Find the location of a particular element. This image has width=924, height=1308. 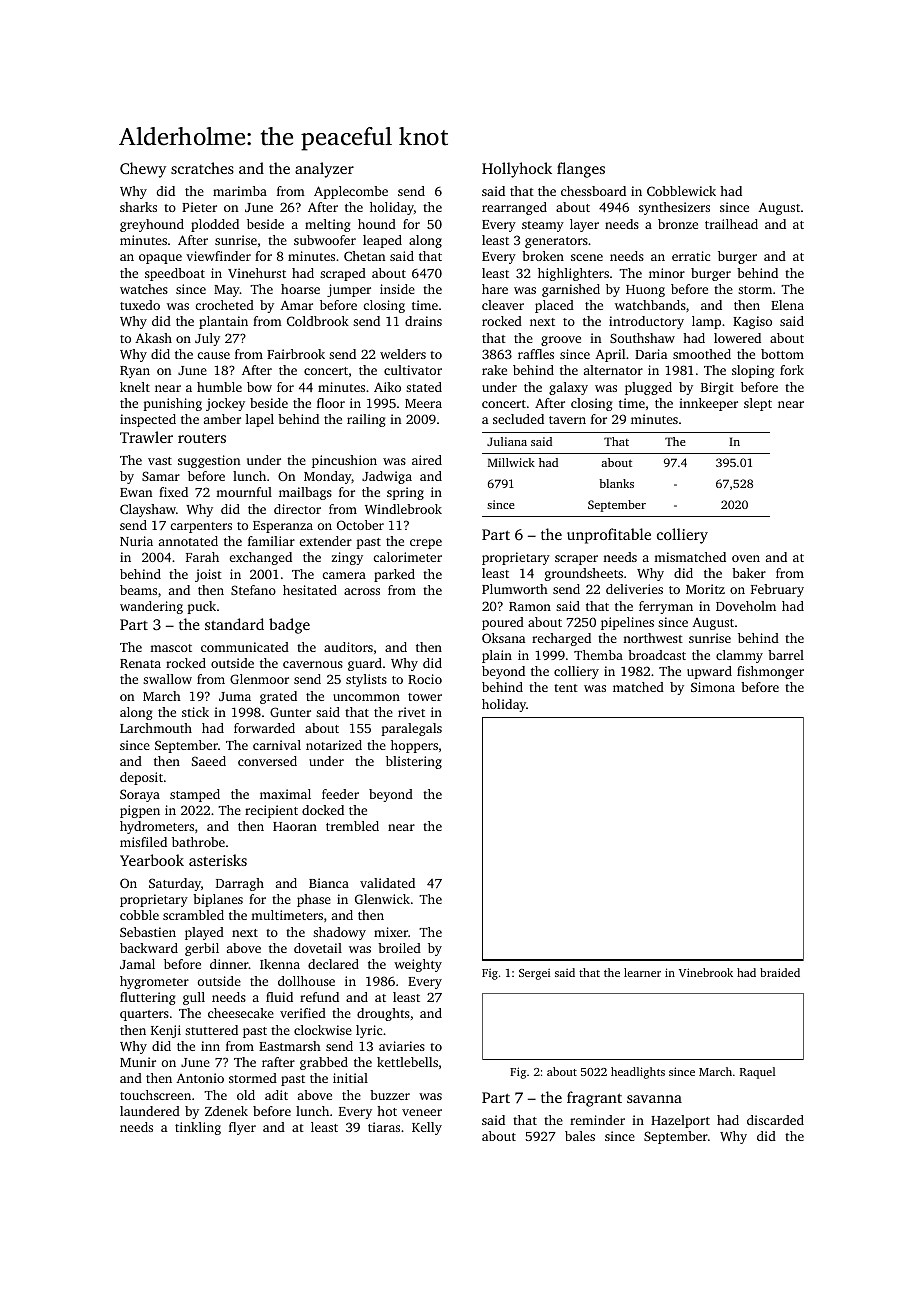

cultivator is located at coordinates (413, 370).
